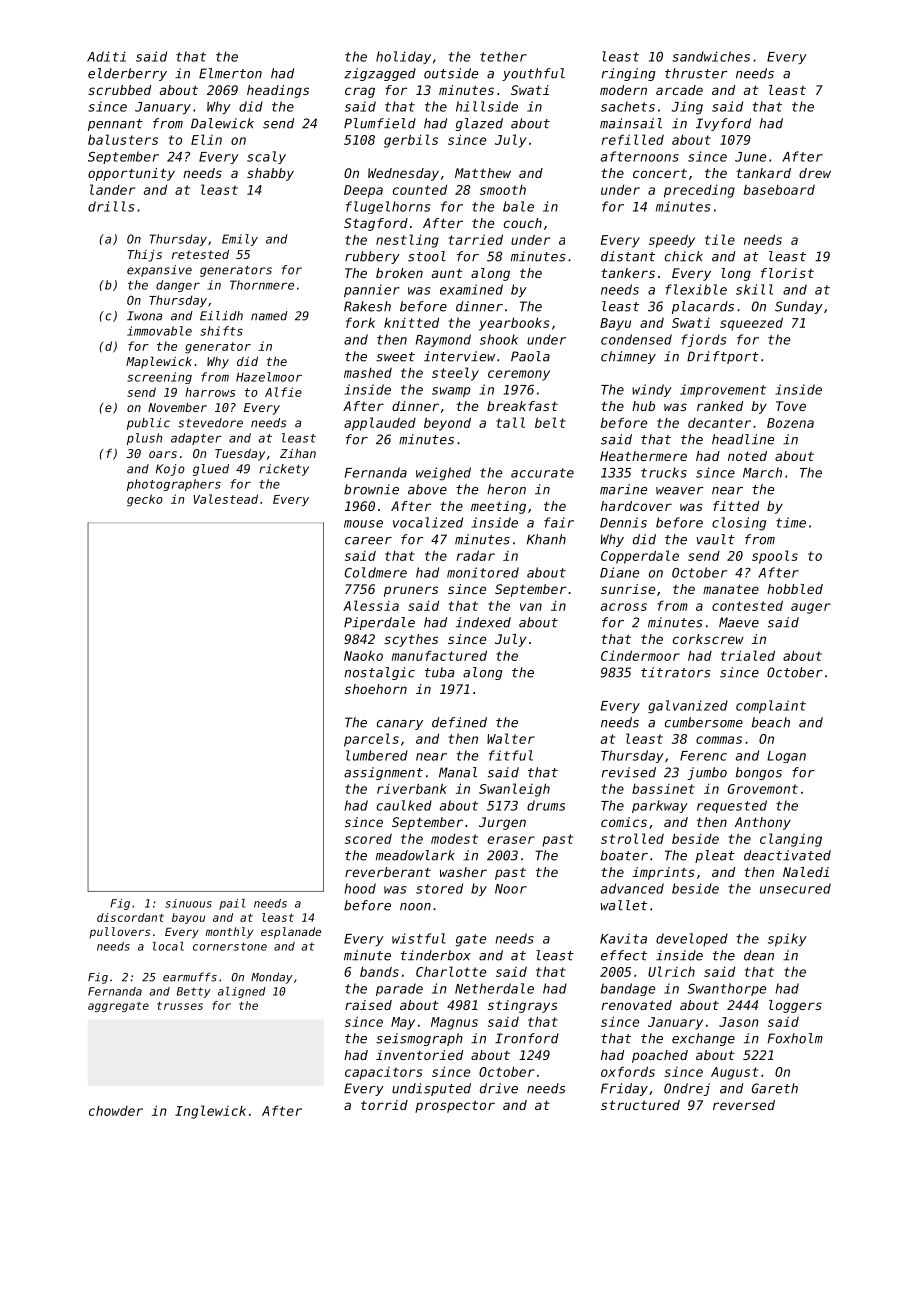  What do you see at coordinates (631, 123) in the screenshot?
I see `mainsail` at bounding box center [631, 123].
